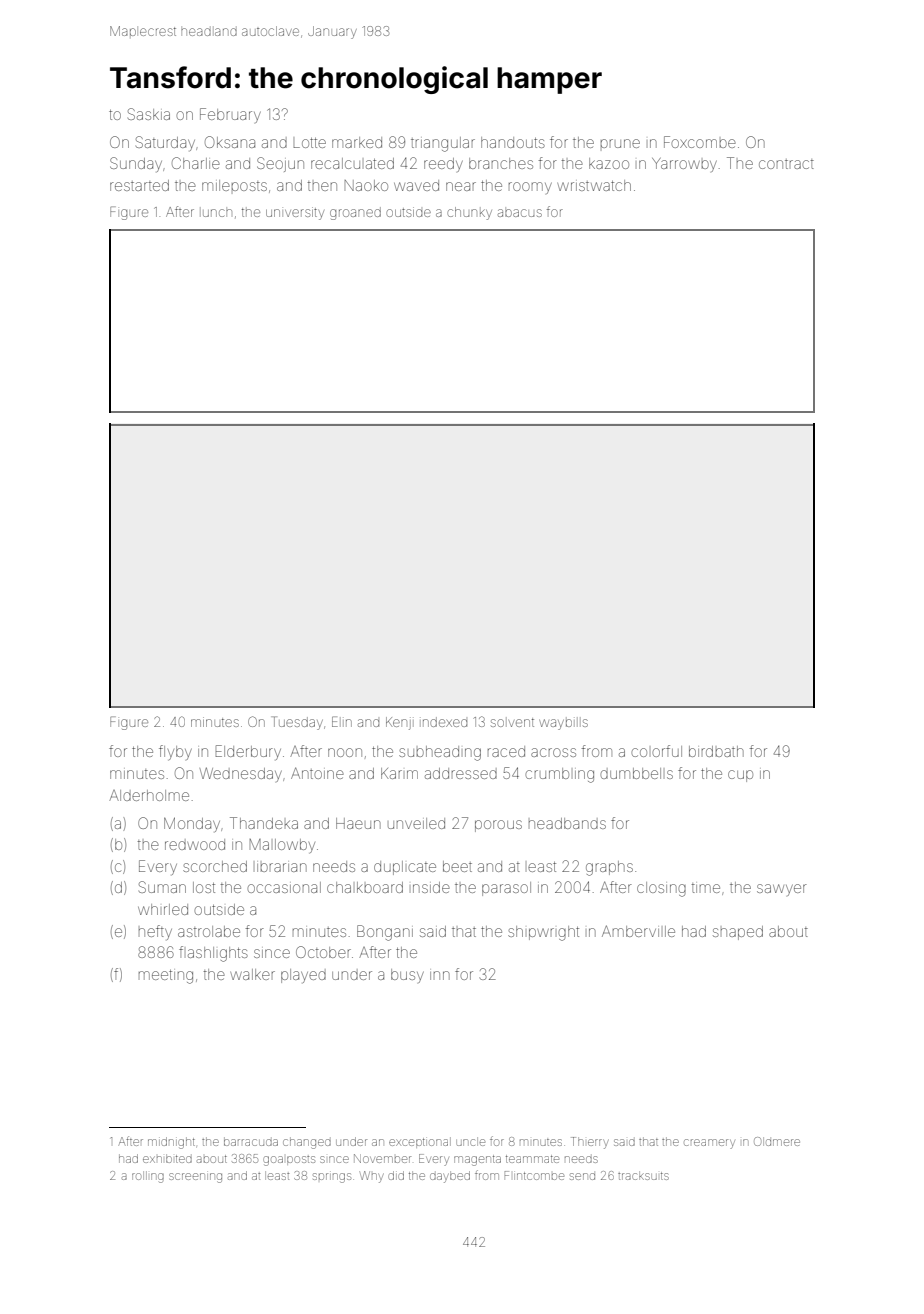 This document has width=924, height=1314. Describe the element at coordinates (149, 114) in the document. I see `Saskia` at that location.
